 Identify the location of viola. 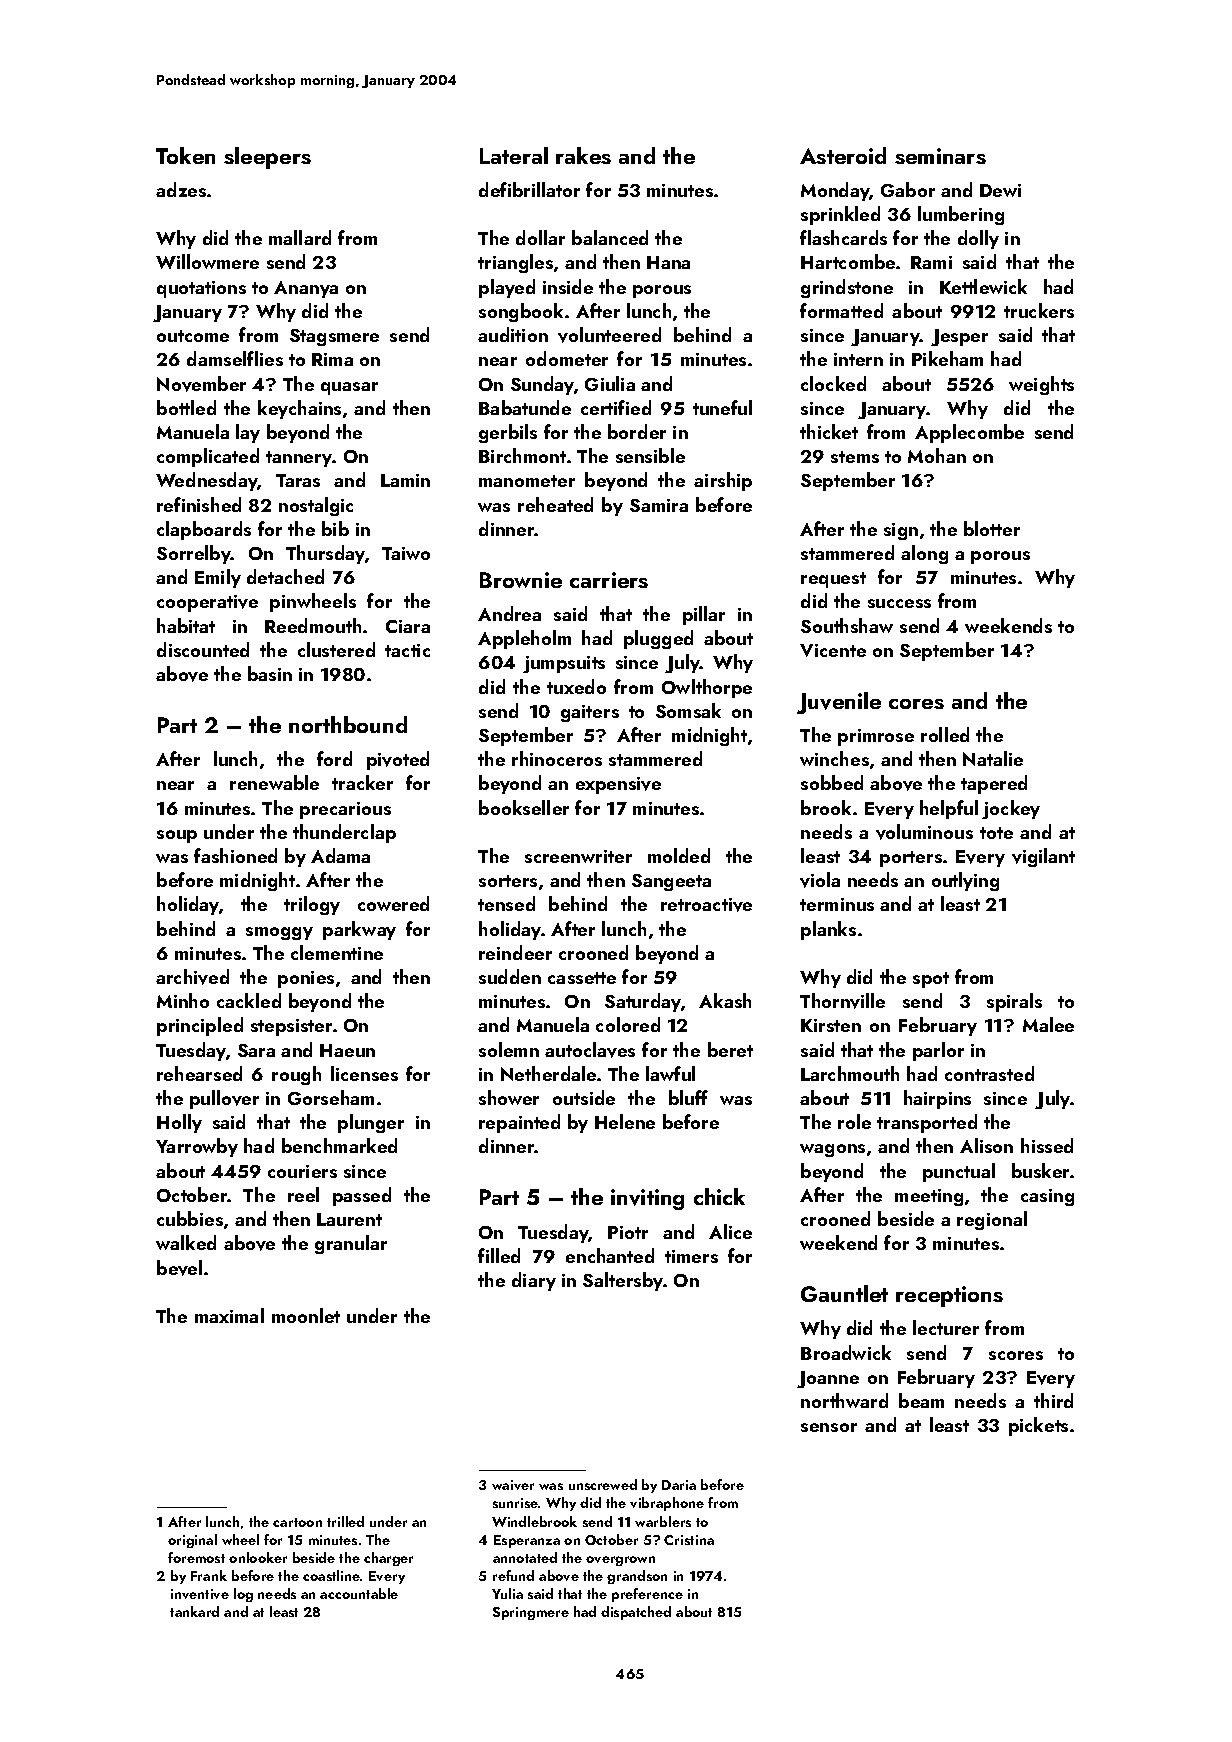
(820, 880).
